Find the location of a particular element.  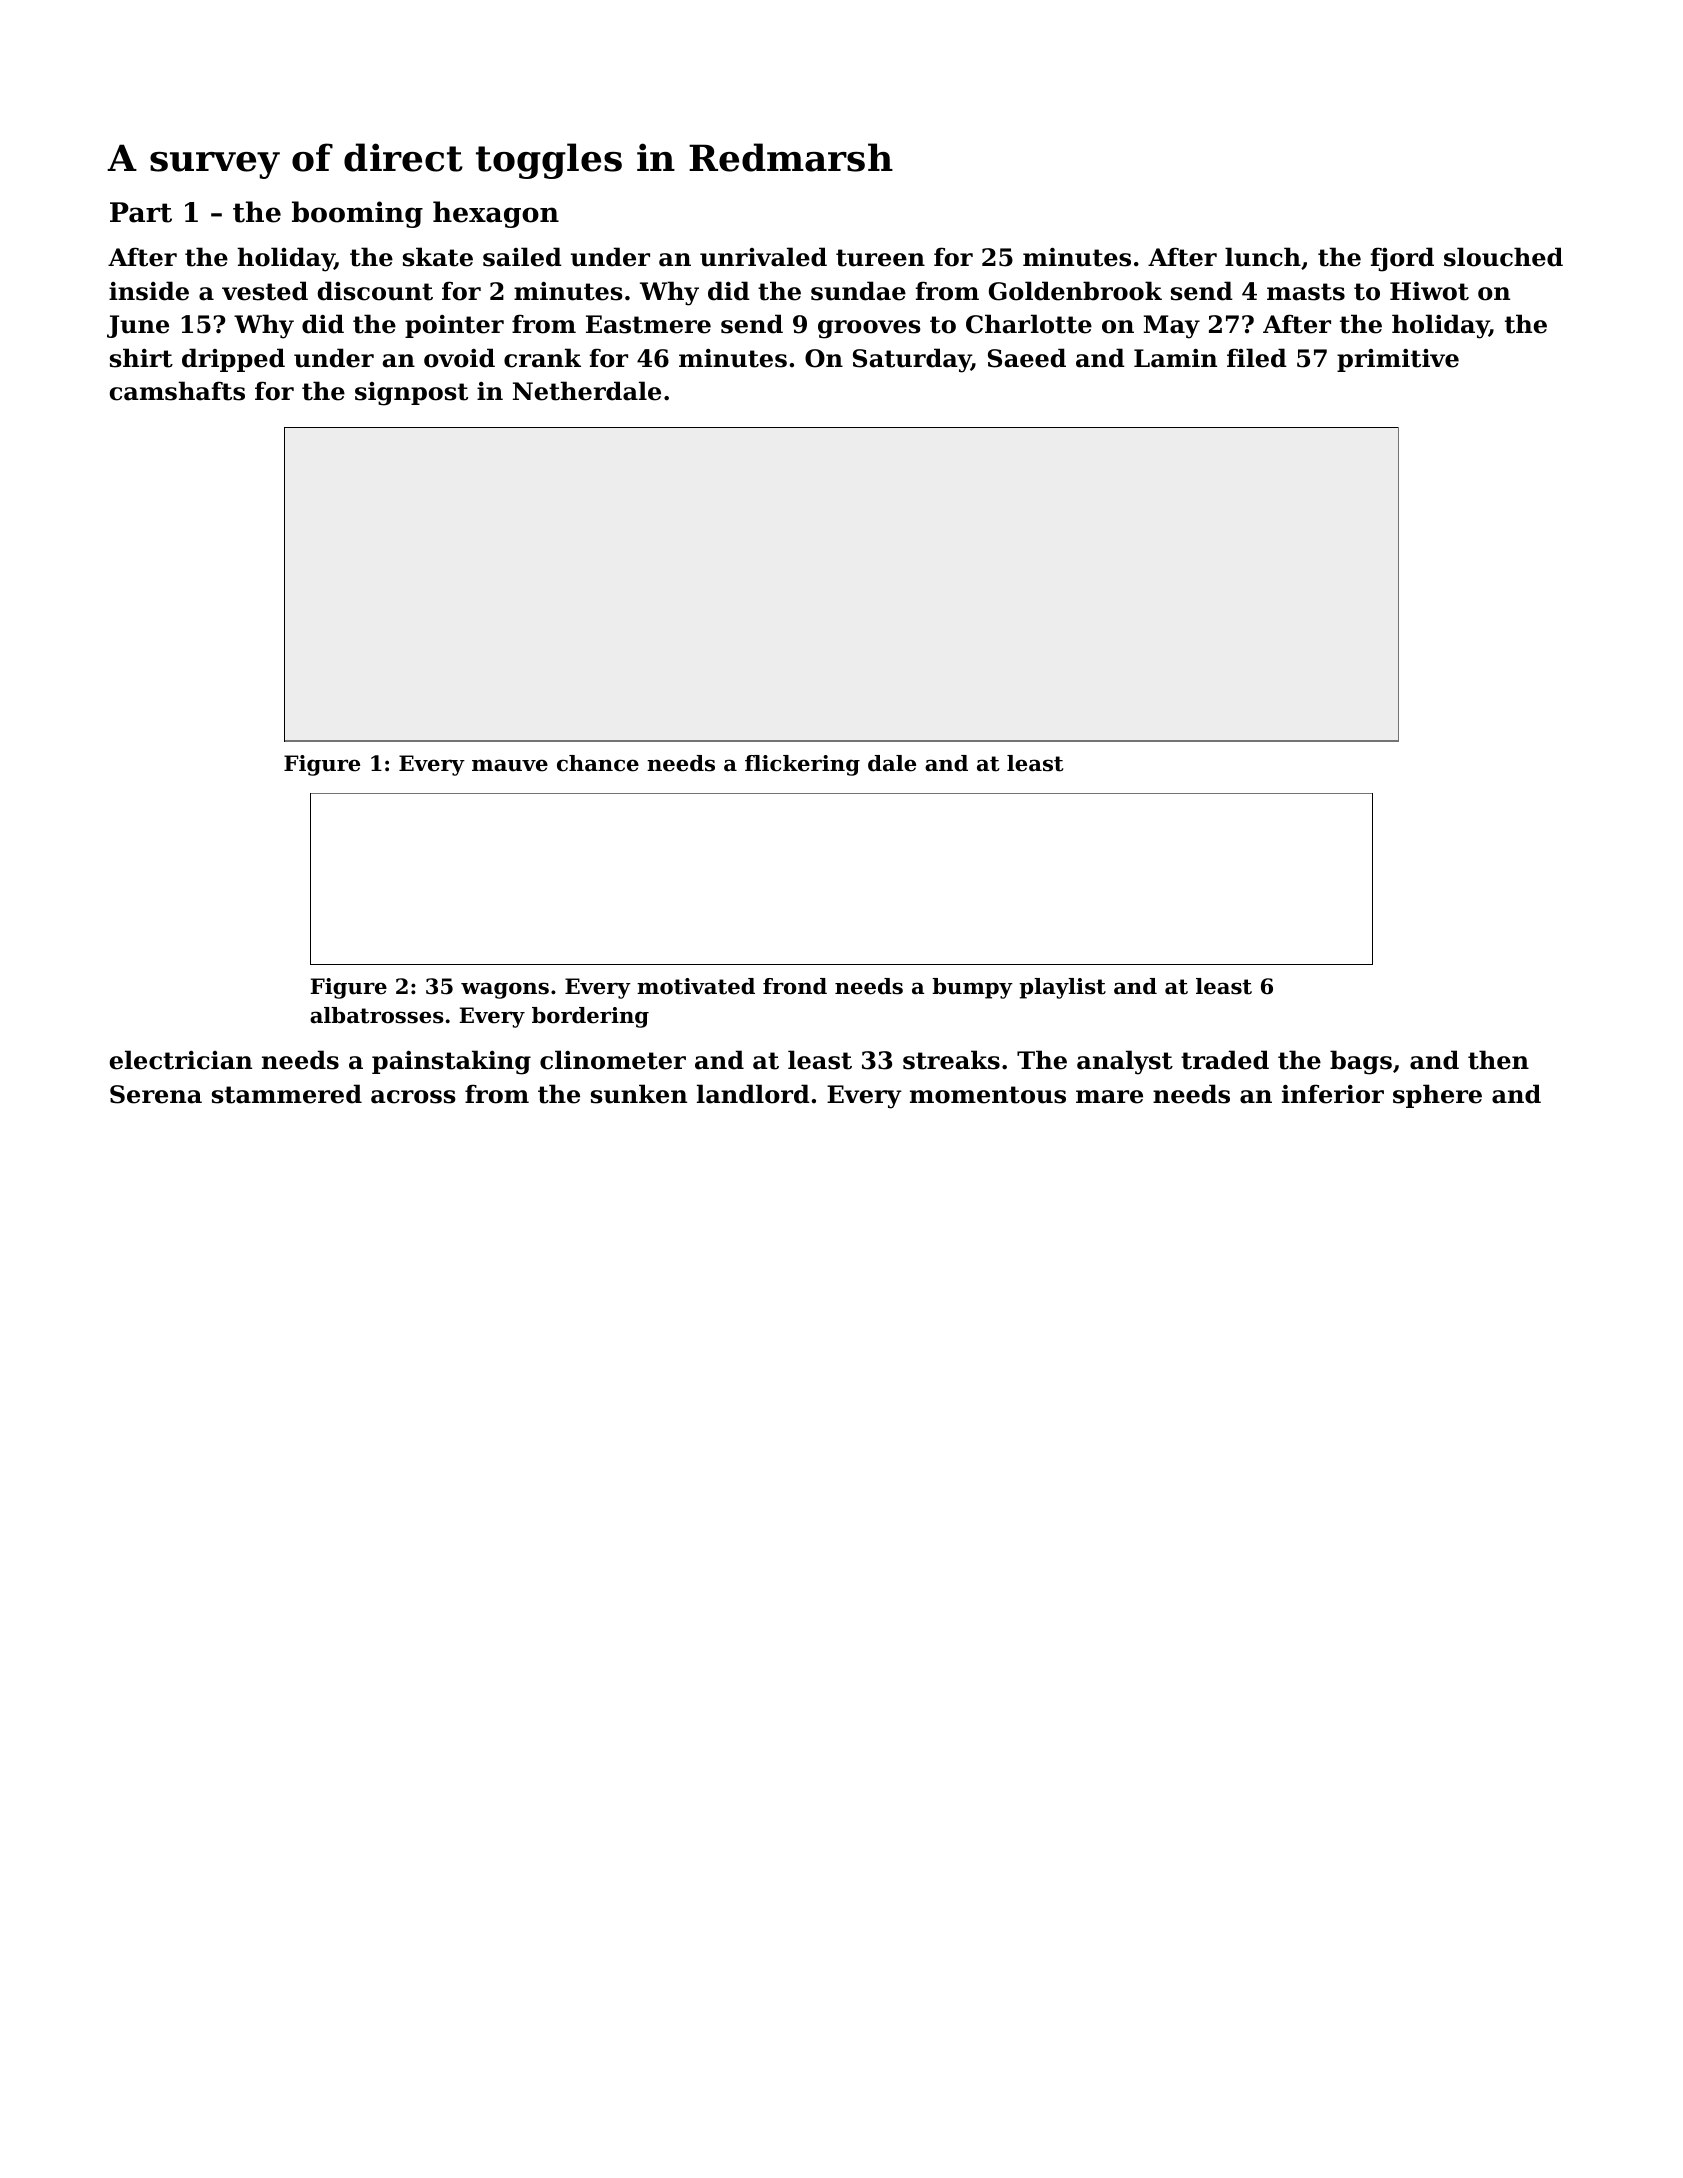

flickering is located at coordinates (802, 765).
